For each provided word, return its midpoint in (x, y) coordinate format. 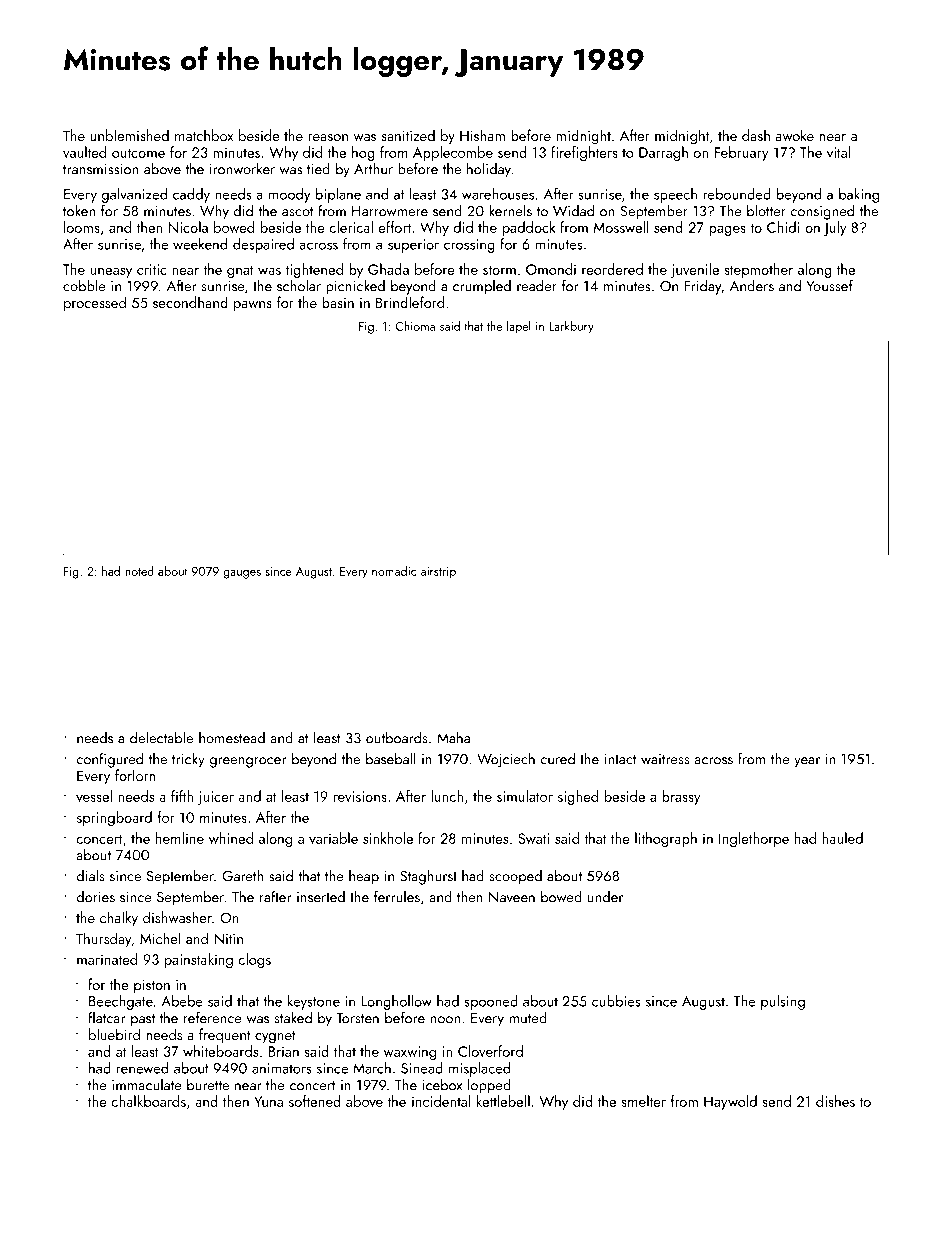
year (807, 762)
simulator (525, 796)
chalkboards (148, 1101)
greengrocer (248, 762)
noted (139, 571)
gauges (242, 574)
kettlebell (503, 1101)
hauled (842, 838)
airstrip (438, 573)
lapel (519, 327)
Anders (752, 286)
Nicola (188, 227)
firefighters (584, 153)
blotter (766, 211)
